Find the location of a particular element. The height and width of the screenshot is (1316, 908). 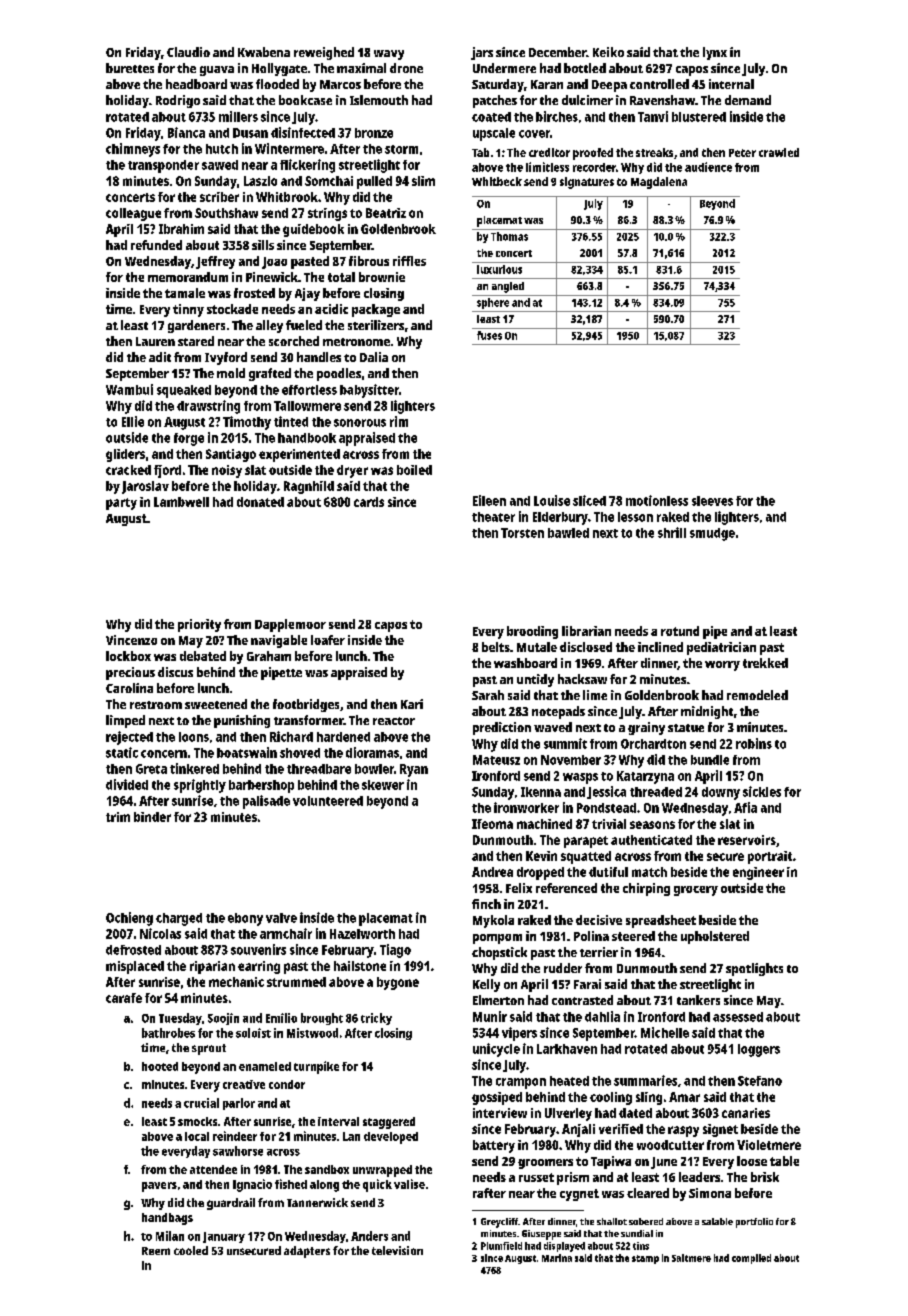

burettes is located at coordinates (130, 68).
